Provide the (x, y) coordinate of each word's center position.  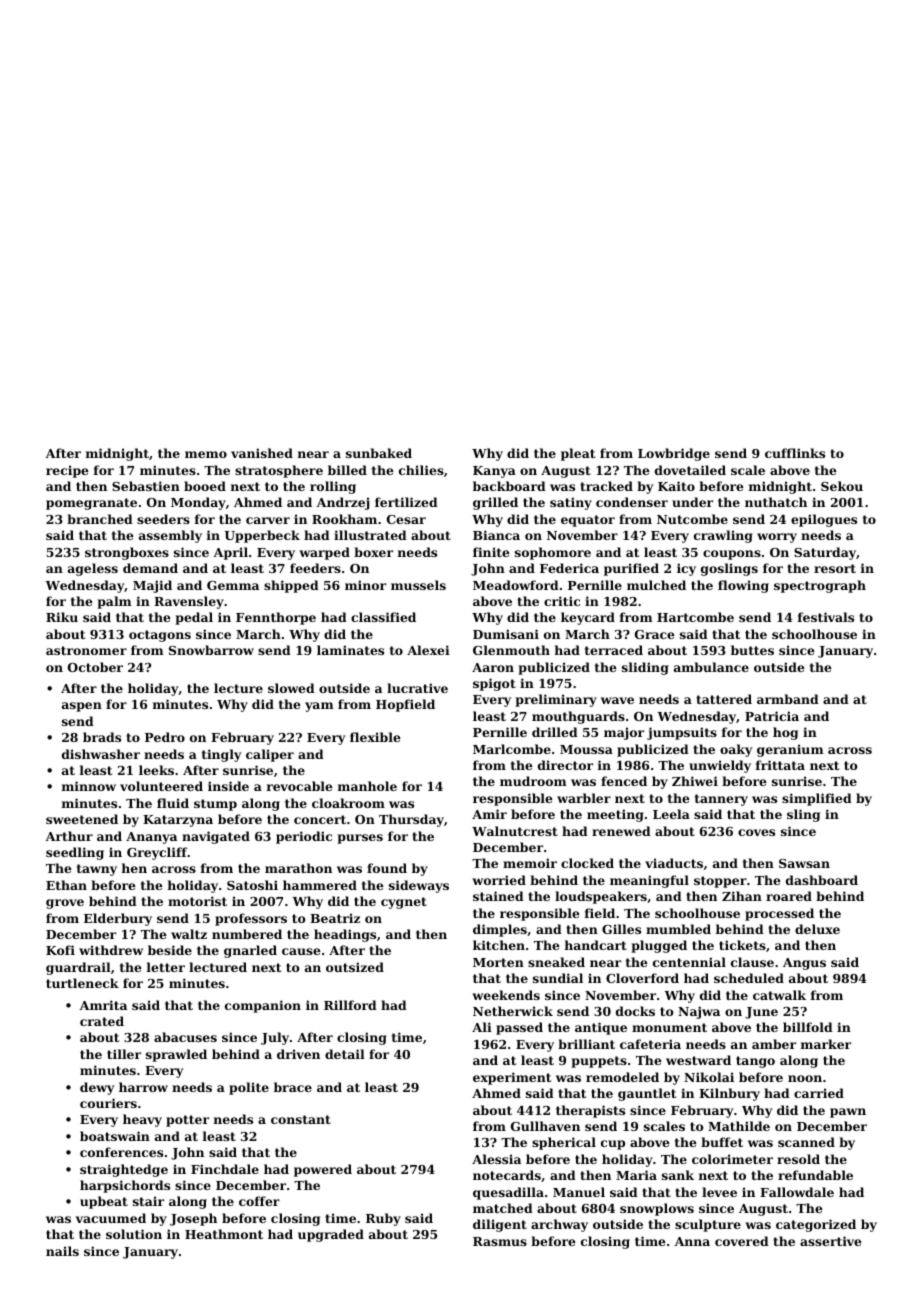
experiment (512, 1078)
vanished (262, 453)
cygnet (404, 903)
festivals (826, 617)
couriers (108, 1103)
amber (774, 1044)
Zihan (742, 896)
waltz (189, 934)
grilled (495, 503)
